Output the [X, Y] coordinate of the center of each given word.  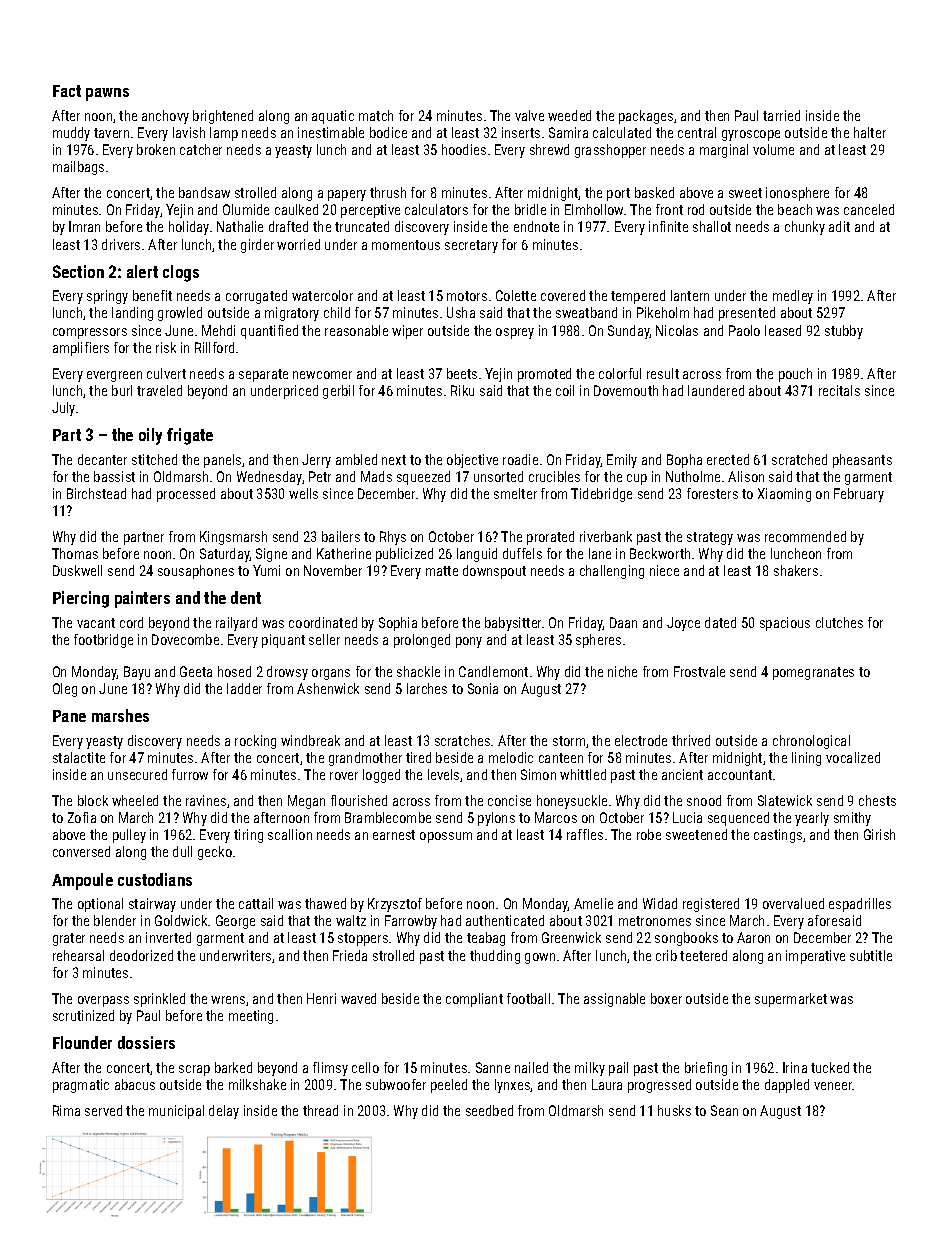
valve [529, 115]
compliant [474, 1000]
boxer [666, 998]
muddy [71, 134]
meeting [251, 1017]
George [235, 922]
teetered [703, 955]
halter [870, 132]
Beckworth [660, 553]
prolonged [422, 641]
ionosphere [797, 194]
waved [358, 998]
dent [246, 597]
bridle [530, 209]
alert [142, 271]
